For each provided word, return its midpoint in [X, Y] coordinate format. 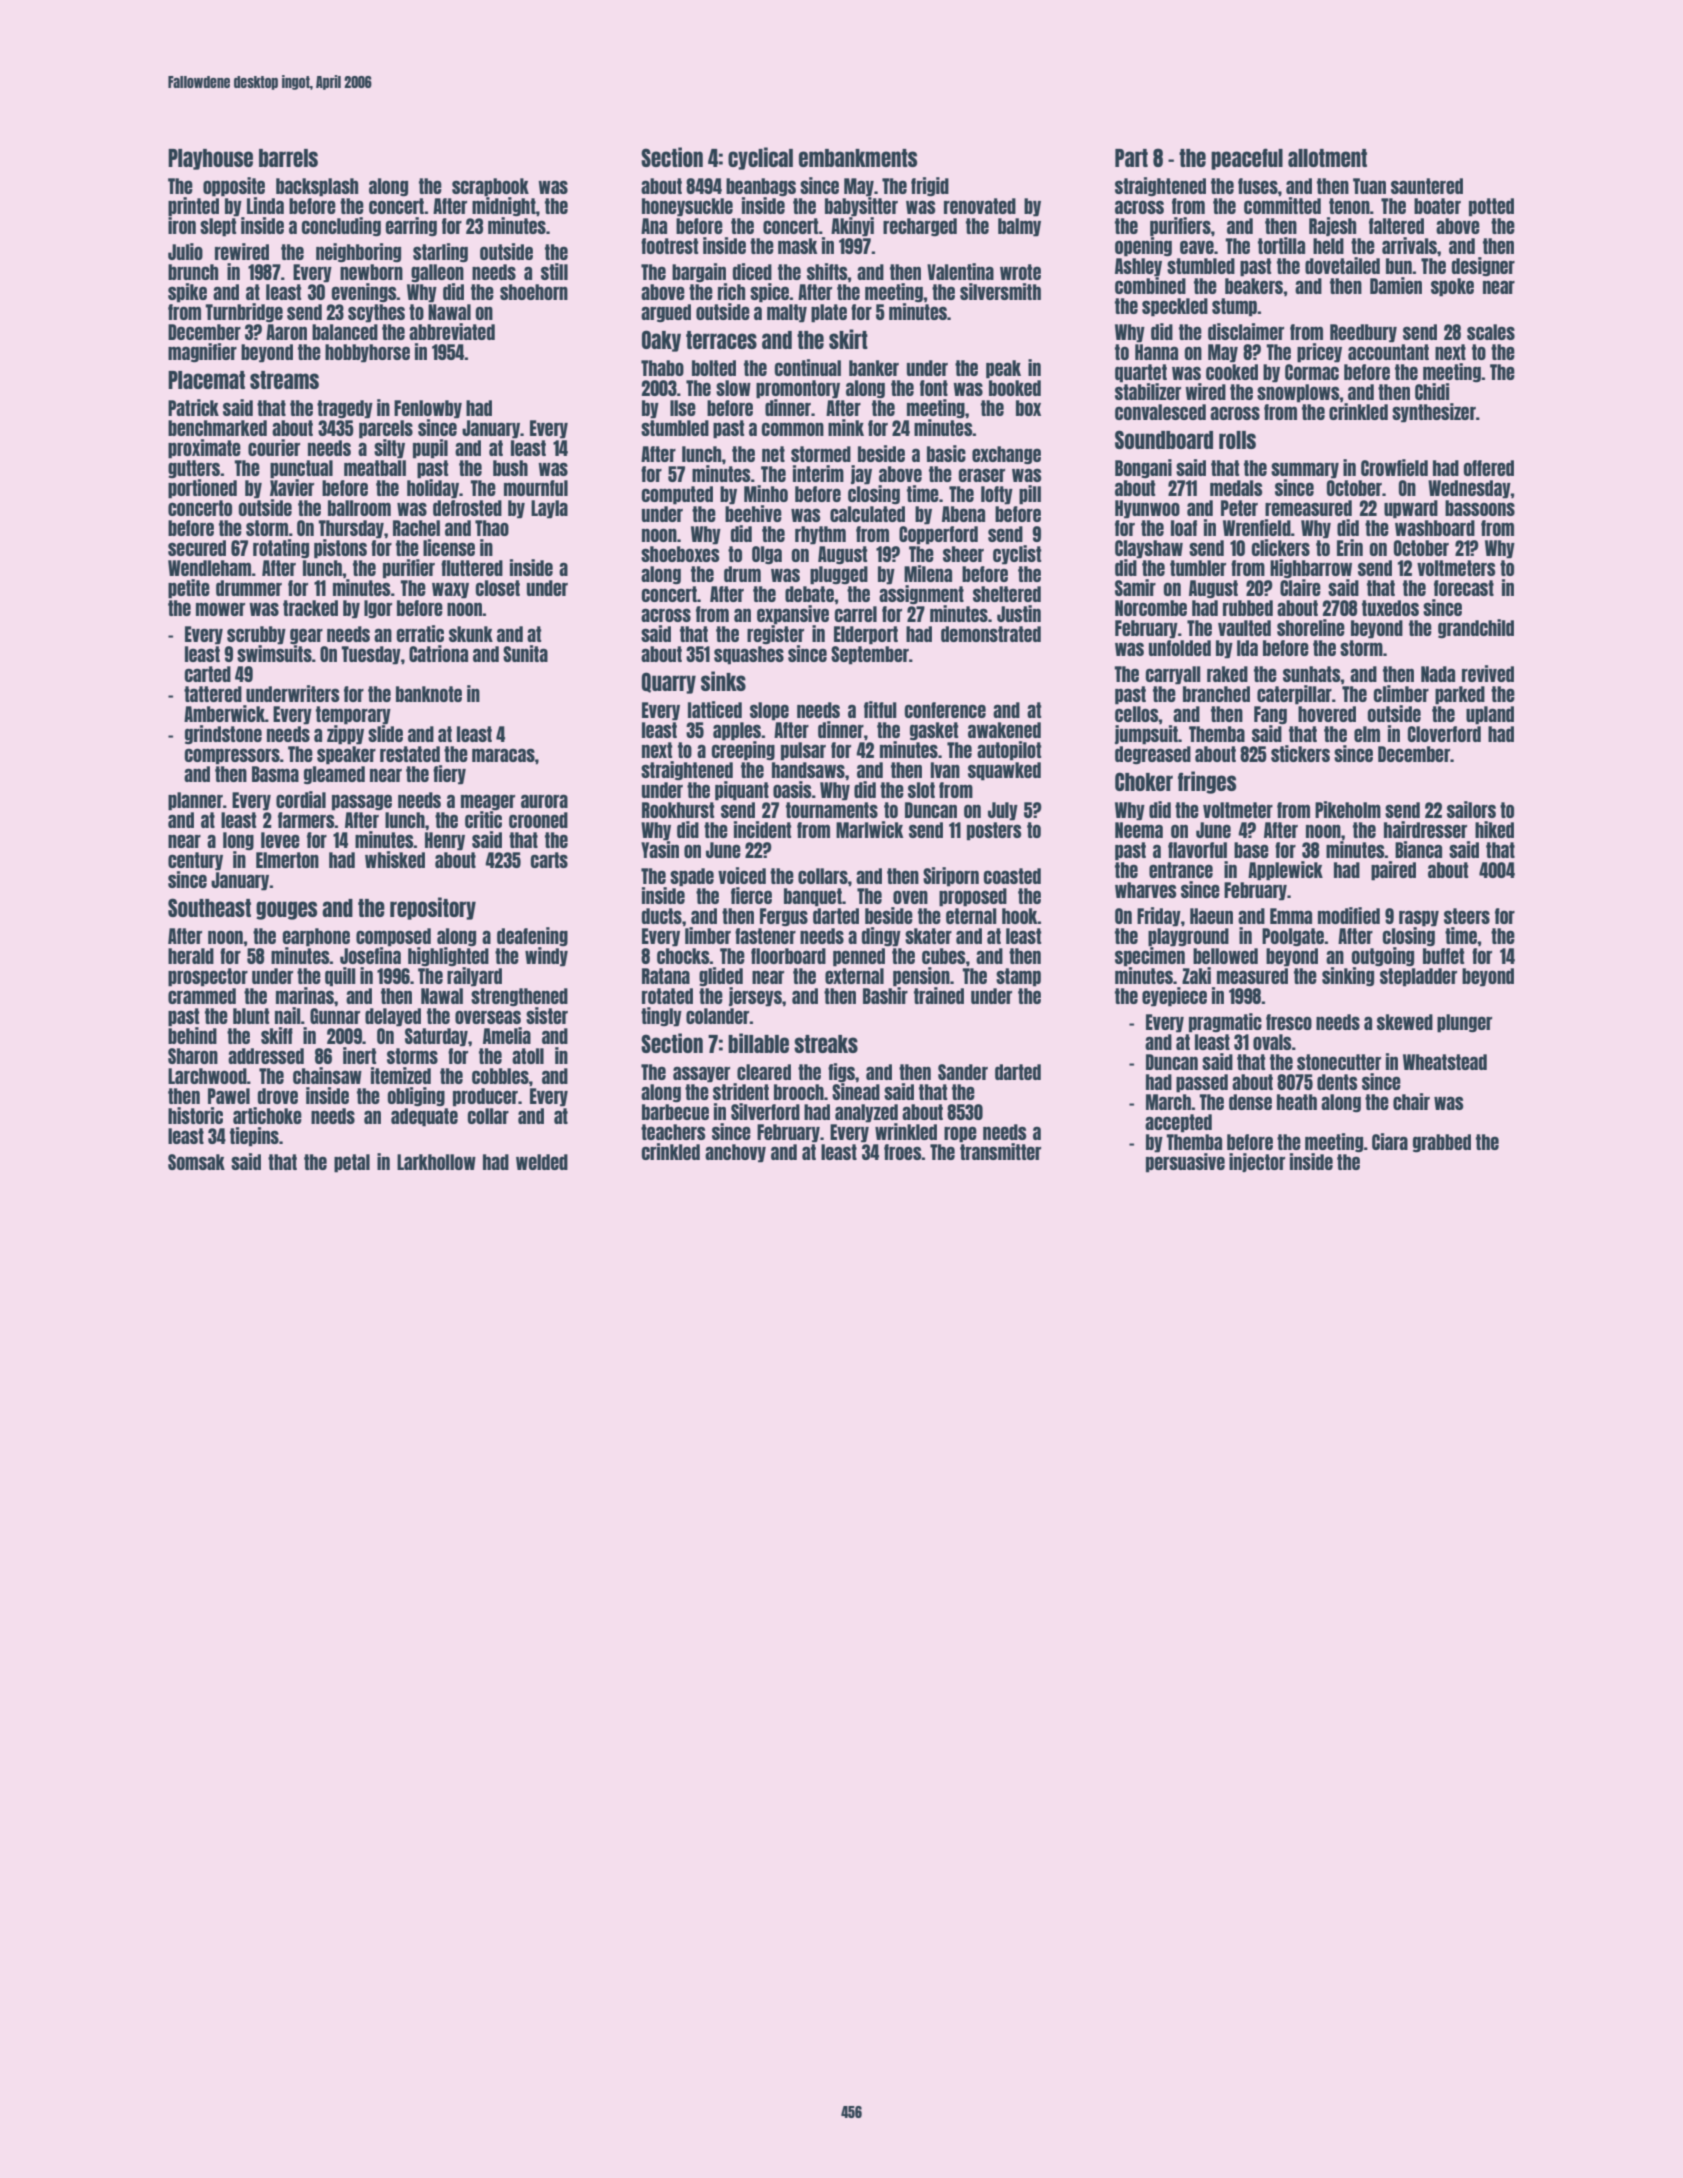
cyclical [760, 158]
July [1003, 811]
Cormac [1312, 372]
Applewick [1285, 871]
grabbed [1442, 1143]
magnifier [202, 353]
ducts [662, 916]
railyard [474, 977]
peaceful [1247, 159]
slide [385, 733]
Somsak [196, 1162]
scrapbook [490, 187]
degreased [1153, 755]
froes [903, 1152]
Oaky [661, 341]
